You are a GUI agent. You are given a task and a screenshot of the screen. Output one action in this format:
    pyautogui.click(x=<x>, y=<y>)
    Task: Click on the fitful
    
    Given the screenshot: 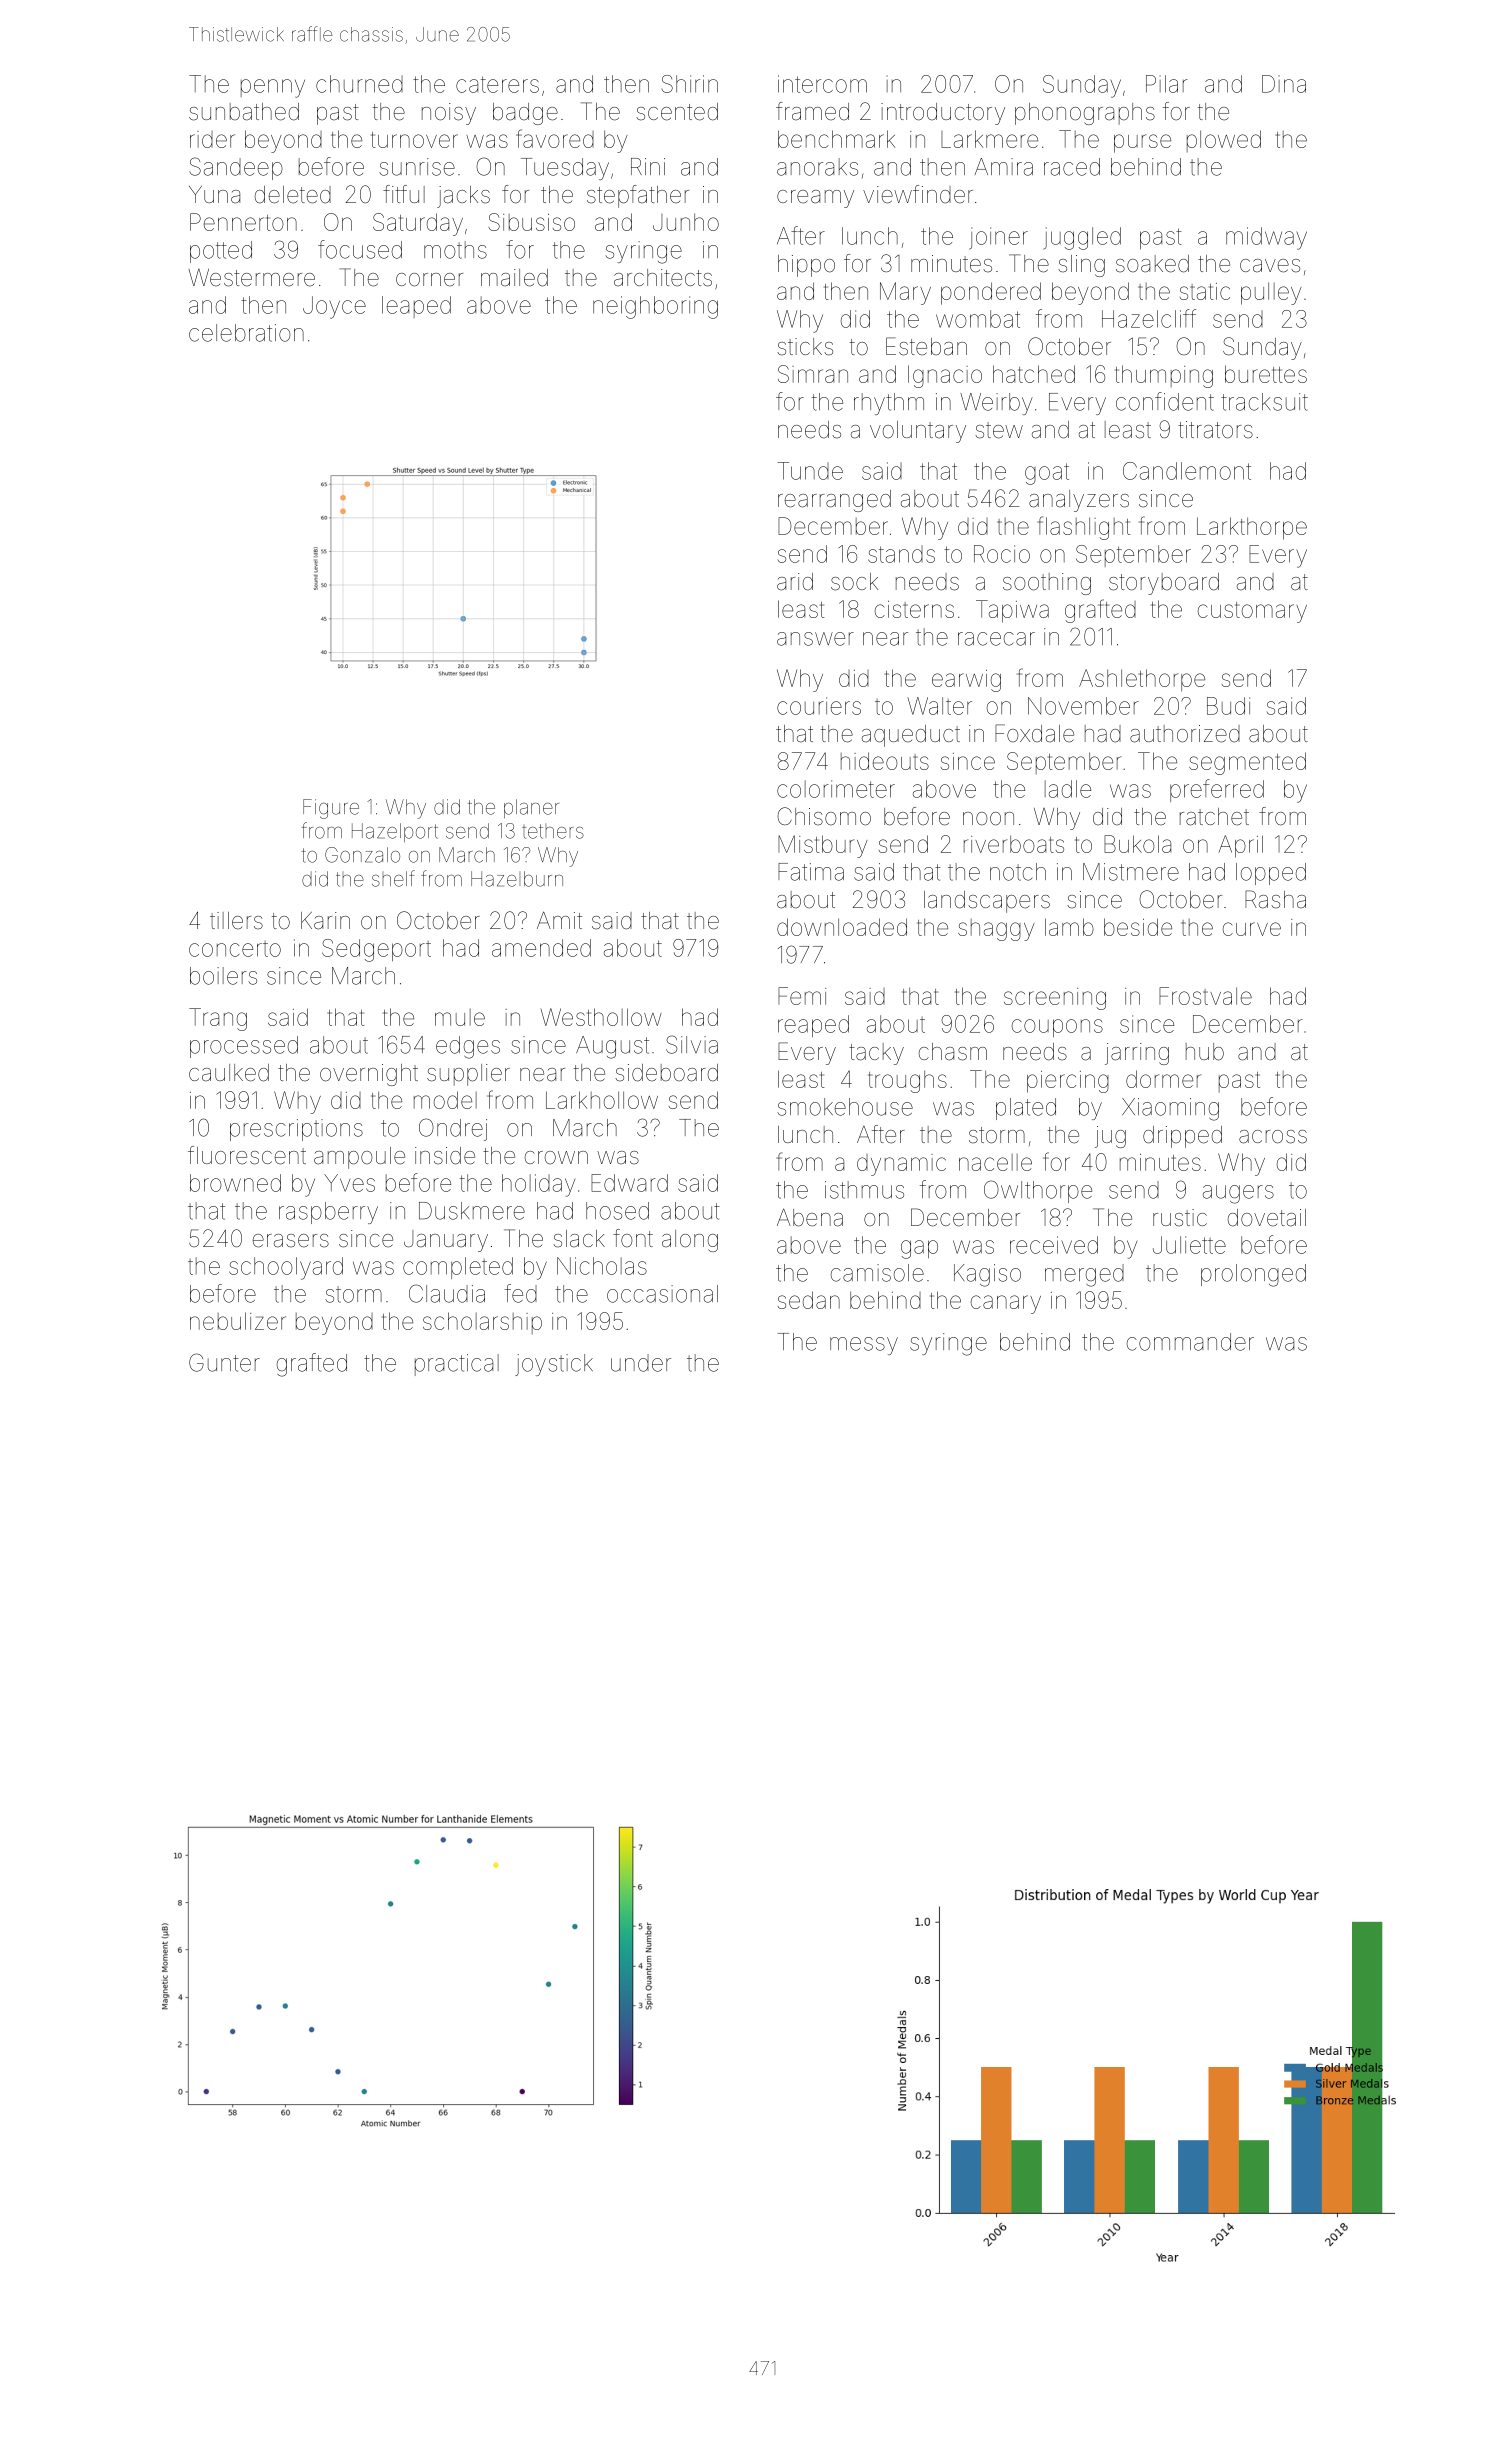 What is the action you would take?
    pyautogui.click(x=404, y=194)
